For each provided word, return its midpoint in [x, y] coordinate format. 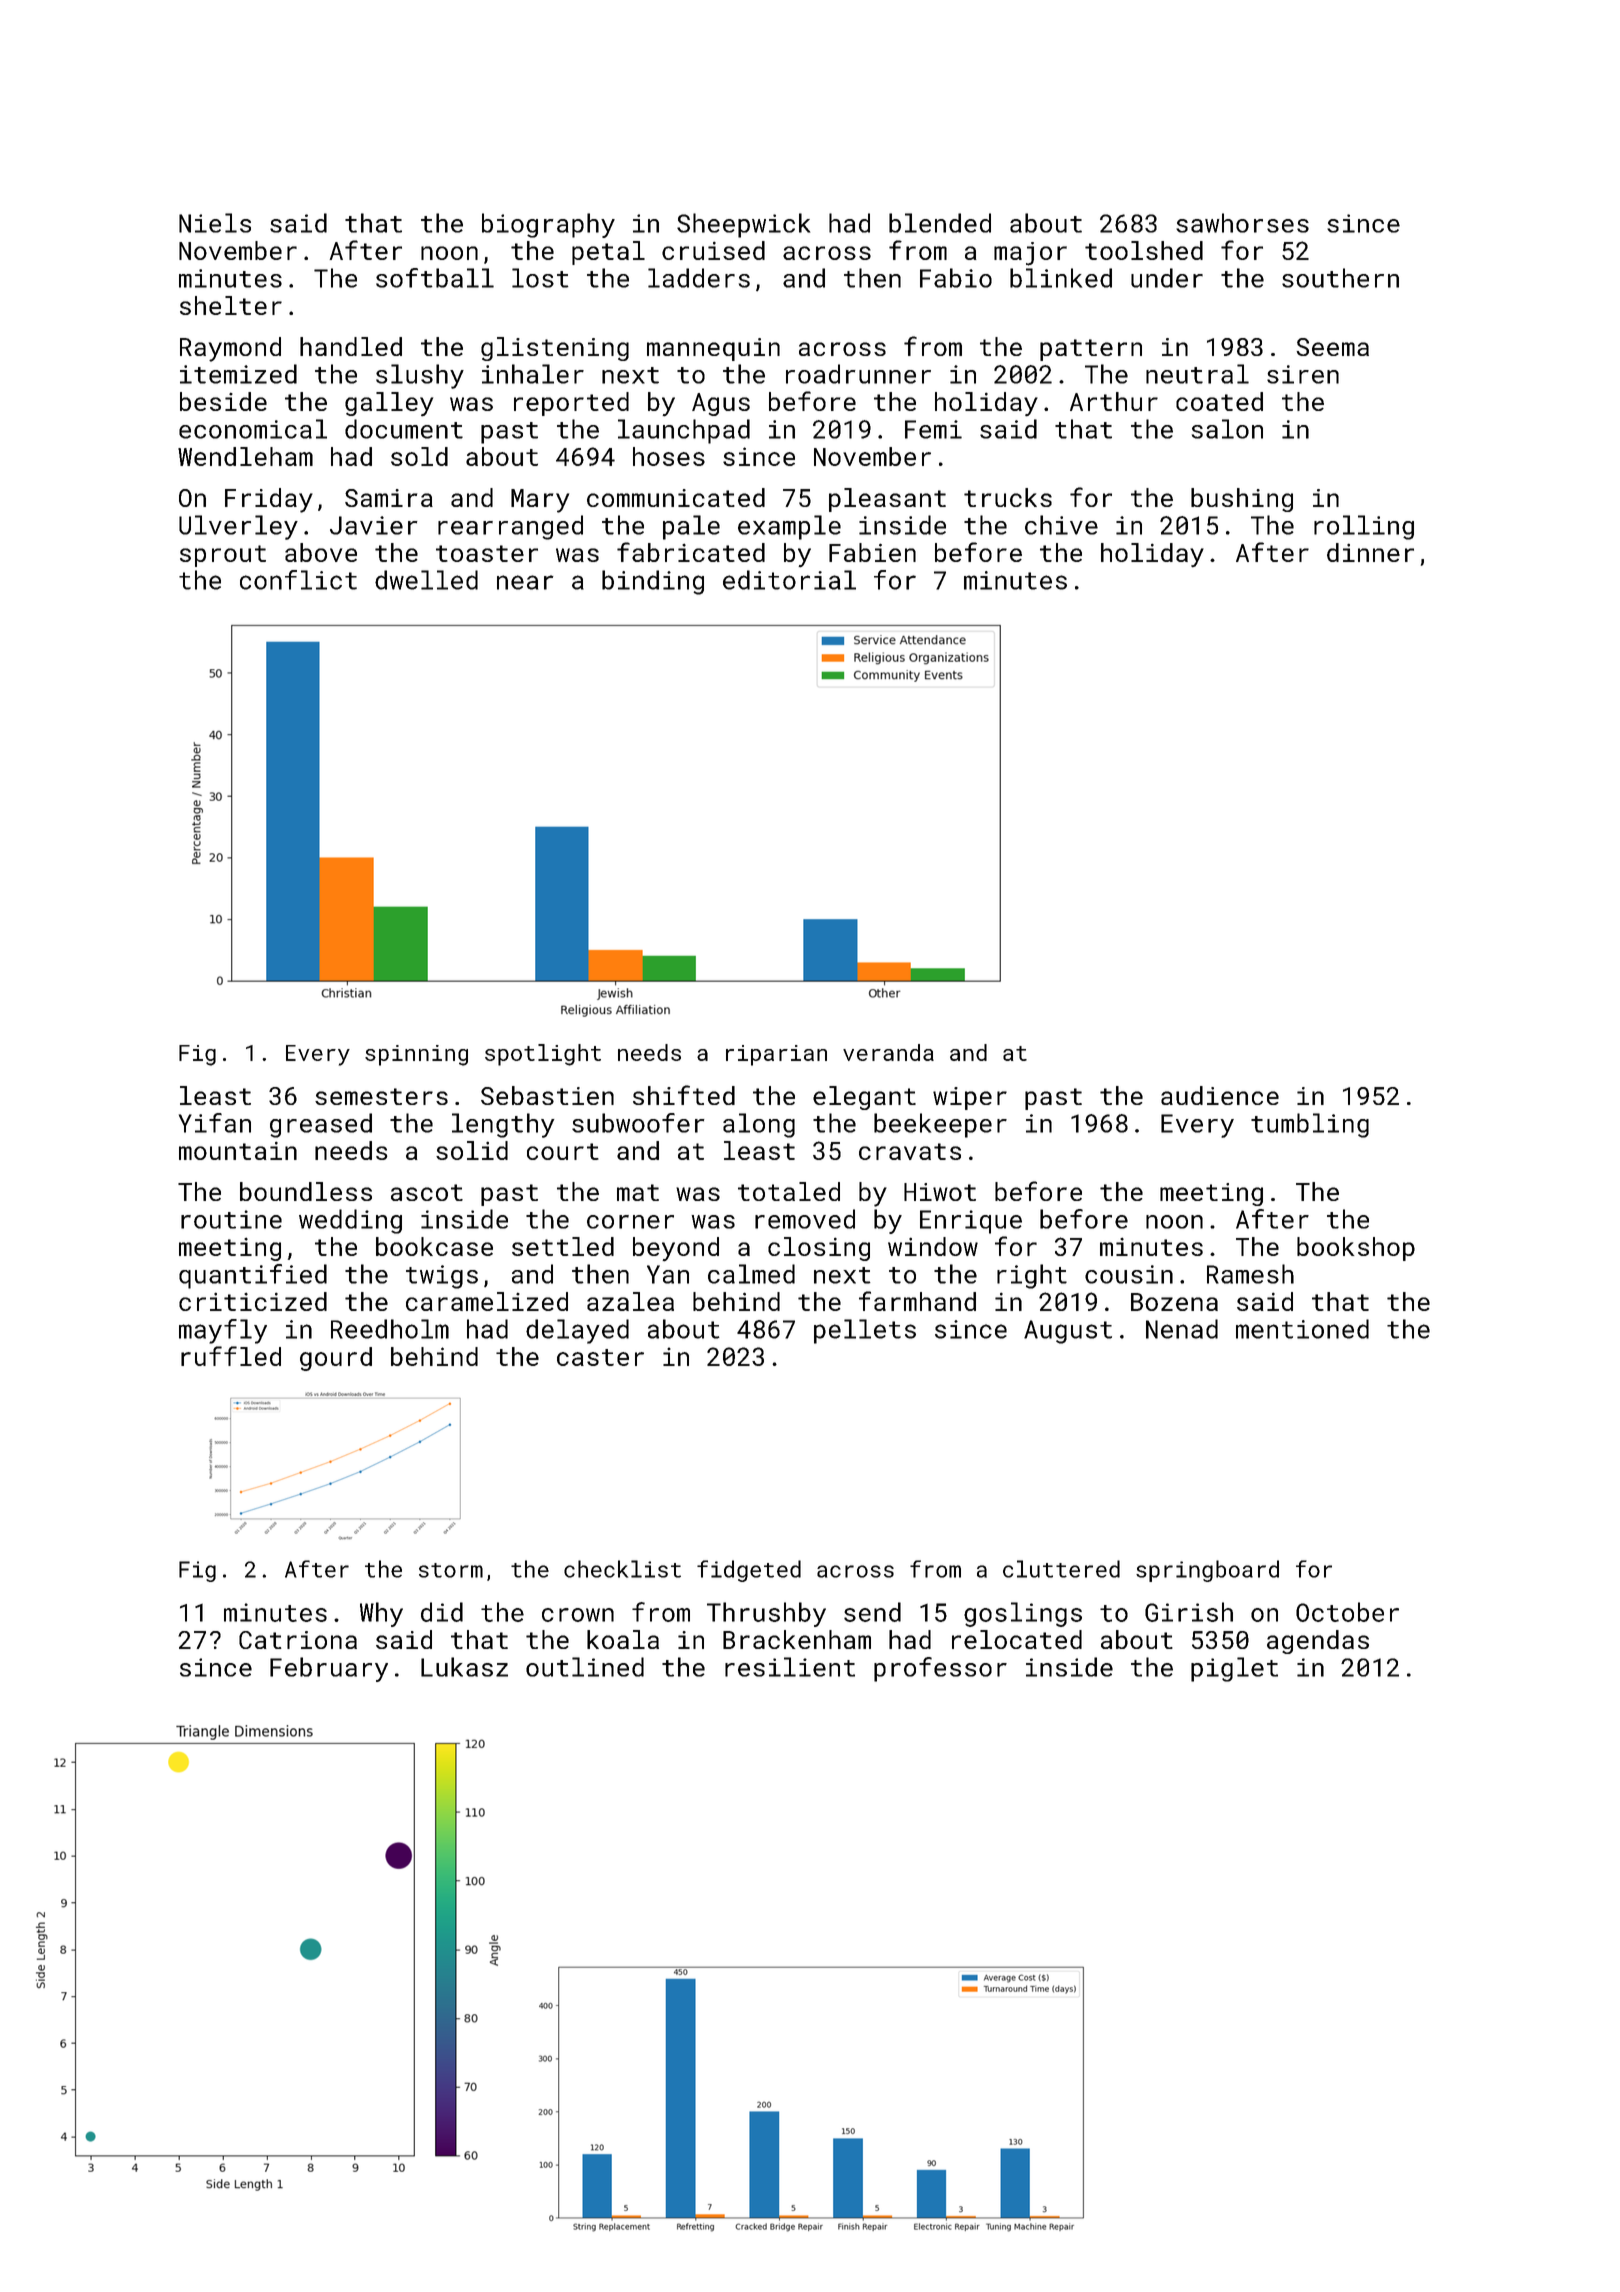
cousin [1129, 1274]
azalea [630, 1301]
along [759, 1125]
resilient [790, 1667]
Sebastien [547, 1095]
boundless [306, 1191]
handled [351, 346]
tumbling [1310, 1125]
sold [419, 456]
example [789, 527]
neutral [1197, 374]
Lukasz [464, 1667]
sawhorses [1242, 223]
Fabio [956, 278]
